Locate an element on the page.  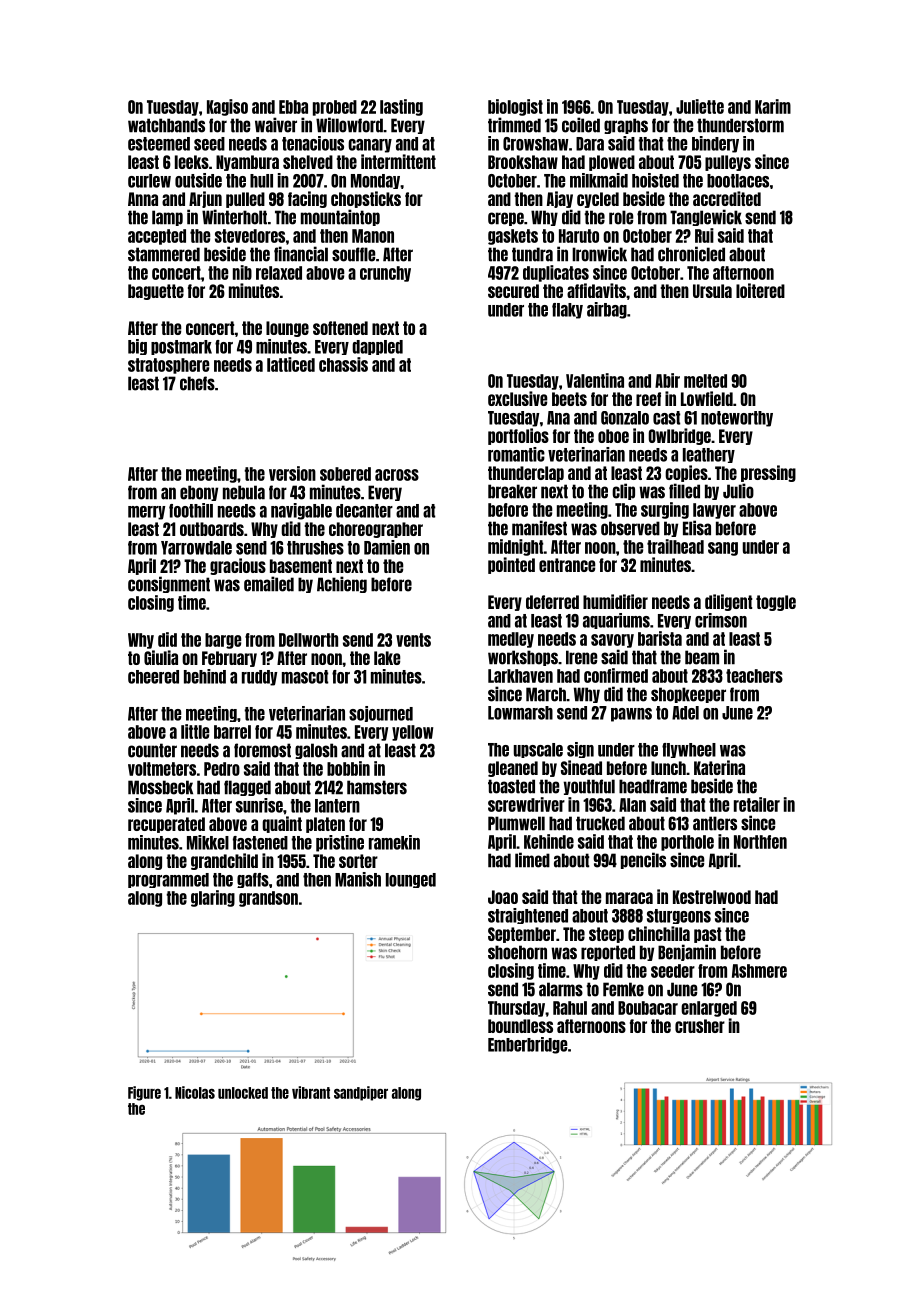
Brookshaw is located at coordinates (523, 162).
